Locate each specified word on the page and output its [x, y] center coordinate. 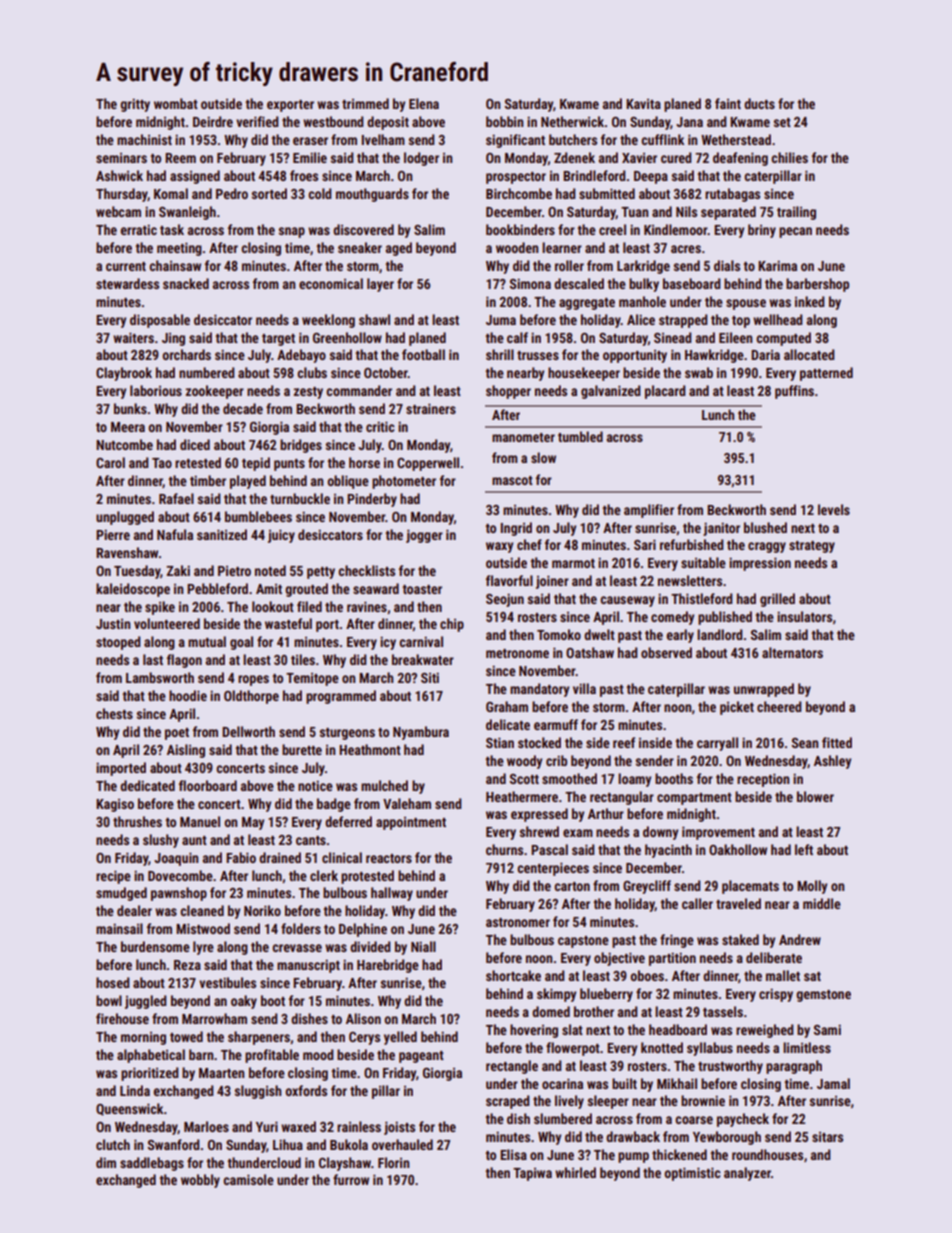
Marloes [206, 1126]
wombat [176, 103]
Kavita [643, 104]
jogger [424, 536]
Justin [113, 624]
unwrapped [764, 690]
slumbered [563, 1118]
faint [728, 103]
